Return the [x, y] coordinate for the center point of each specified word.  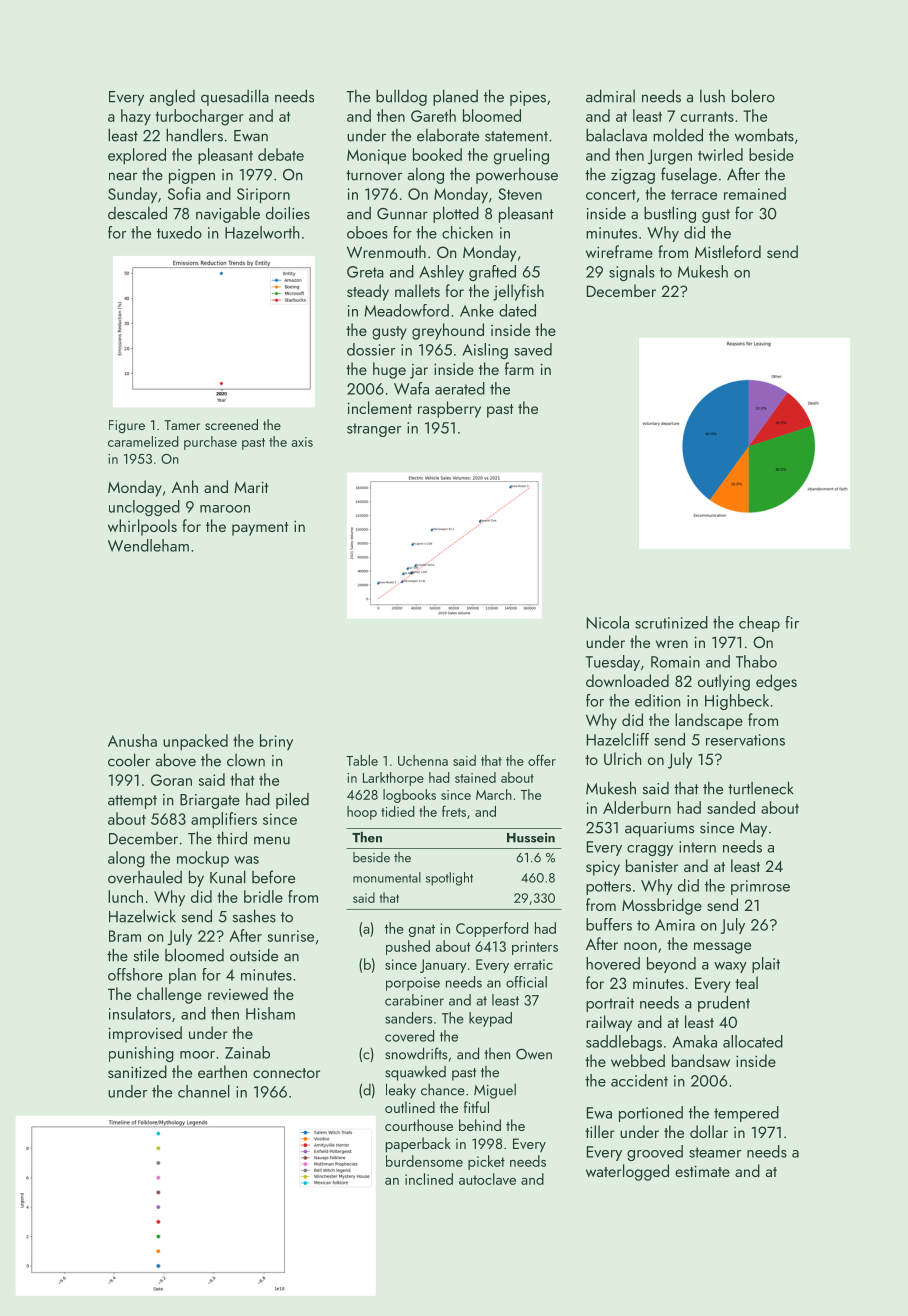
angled [172, 97]
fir [792, 622]
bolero [753, 96]
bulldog [401, 97]
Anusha [132, 740]
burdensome [424, 1161]
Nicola [608, 622]
